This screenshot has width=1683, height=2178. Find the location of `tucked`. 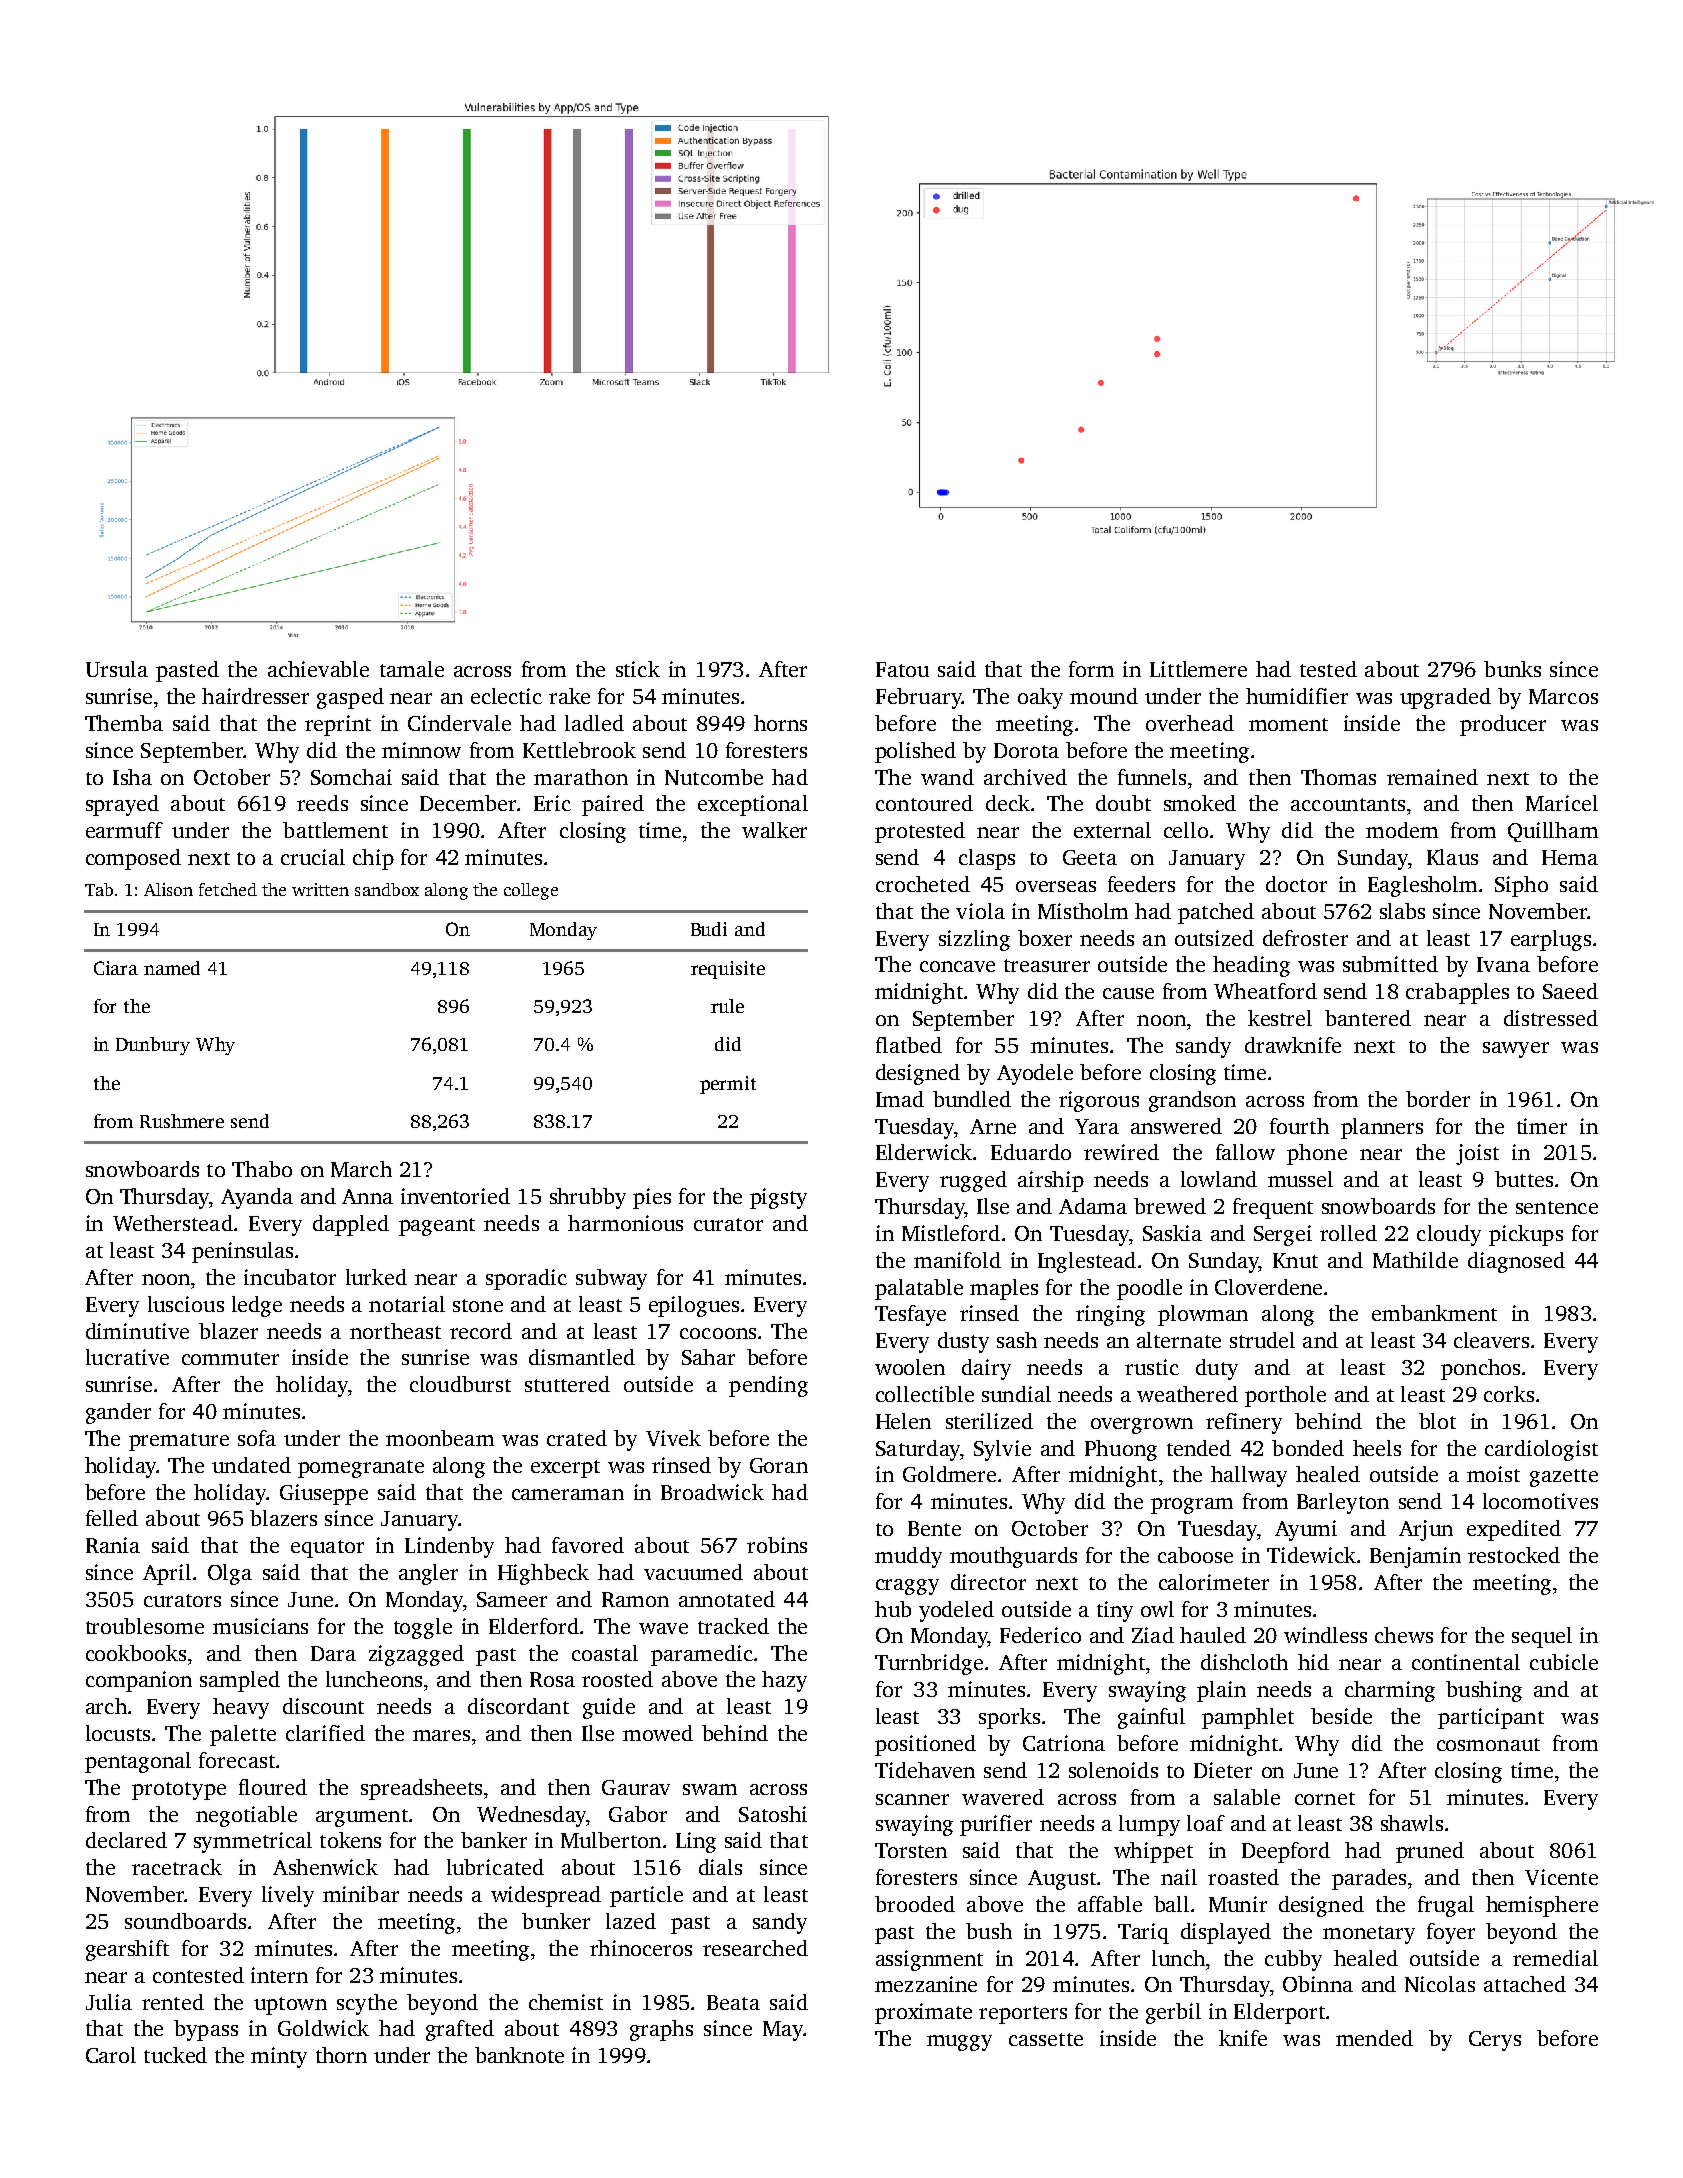

tucked is located at coordinates (175, 2055).
